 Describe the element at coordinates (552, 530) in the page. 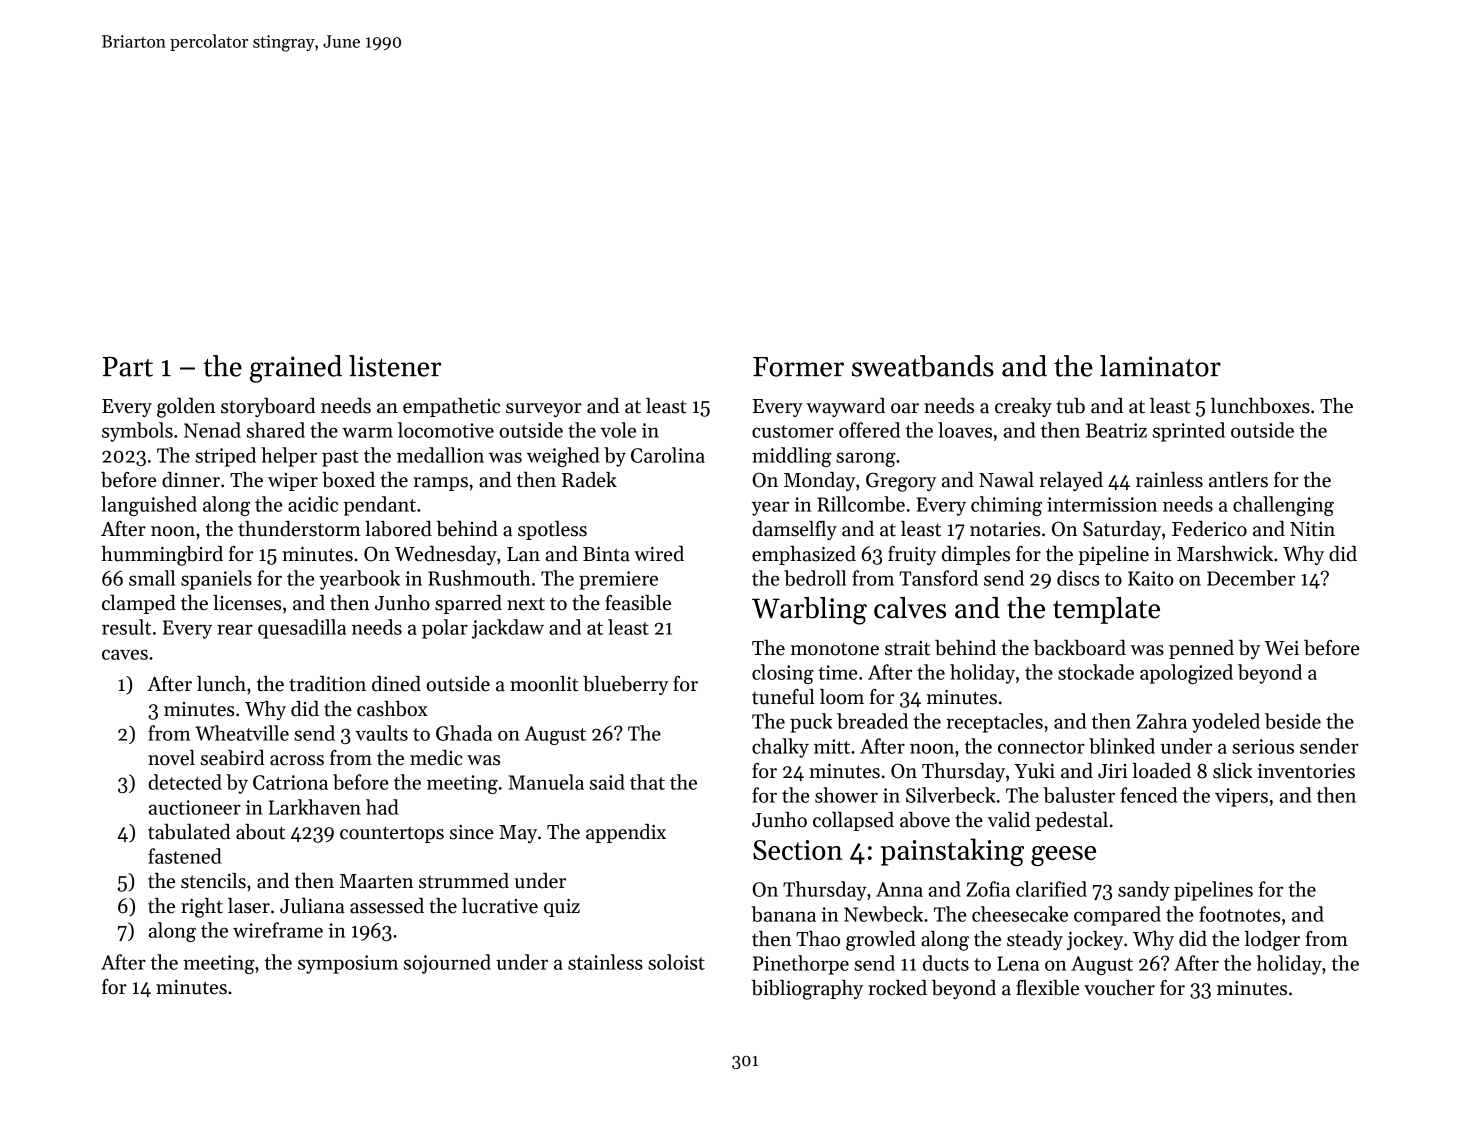

I see `spotless` at that location.
